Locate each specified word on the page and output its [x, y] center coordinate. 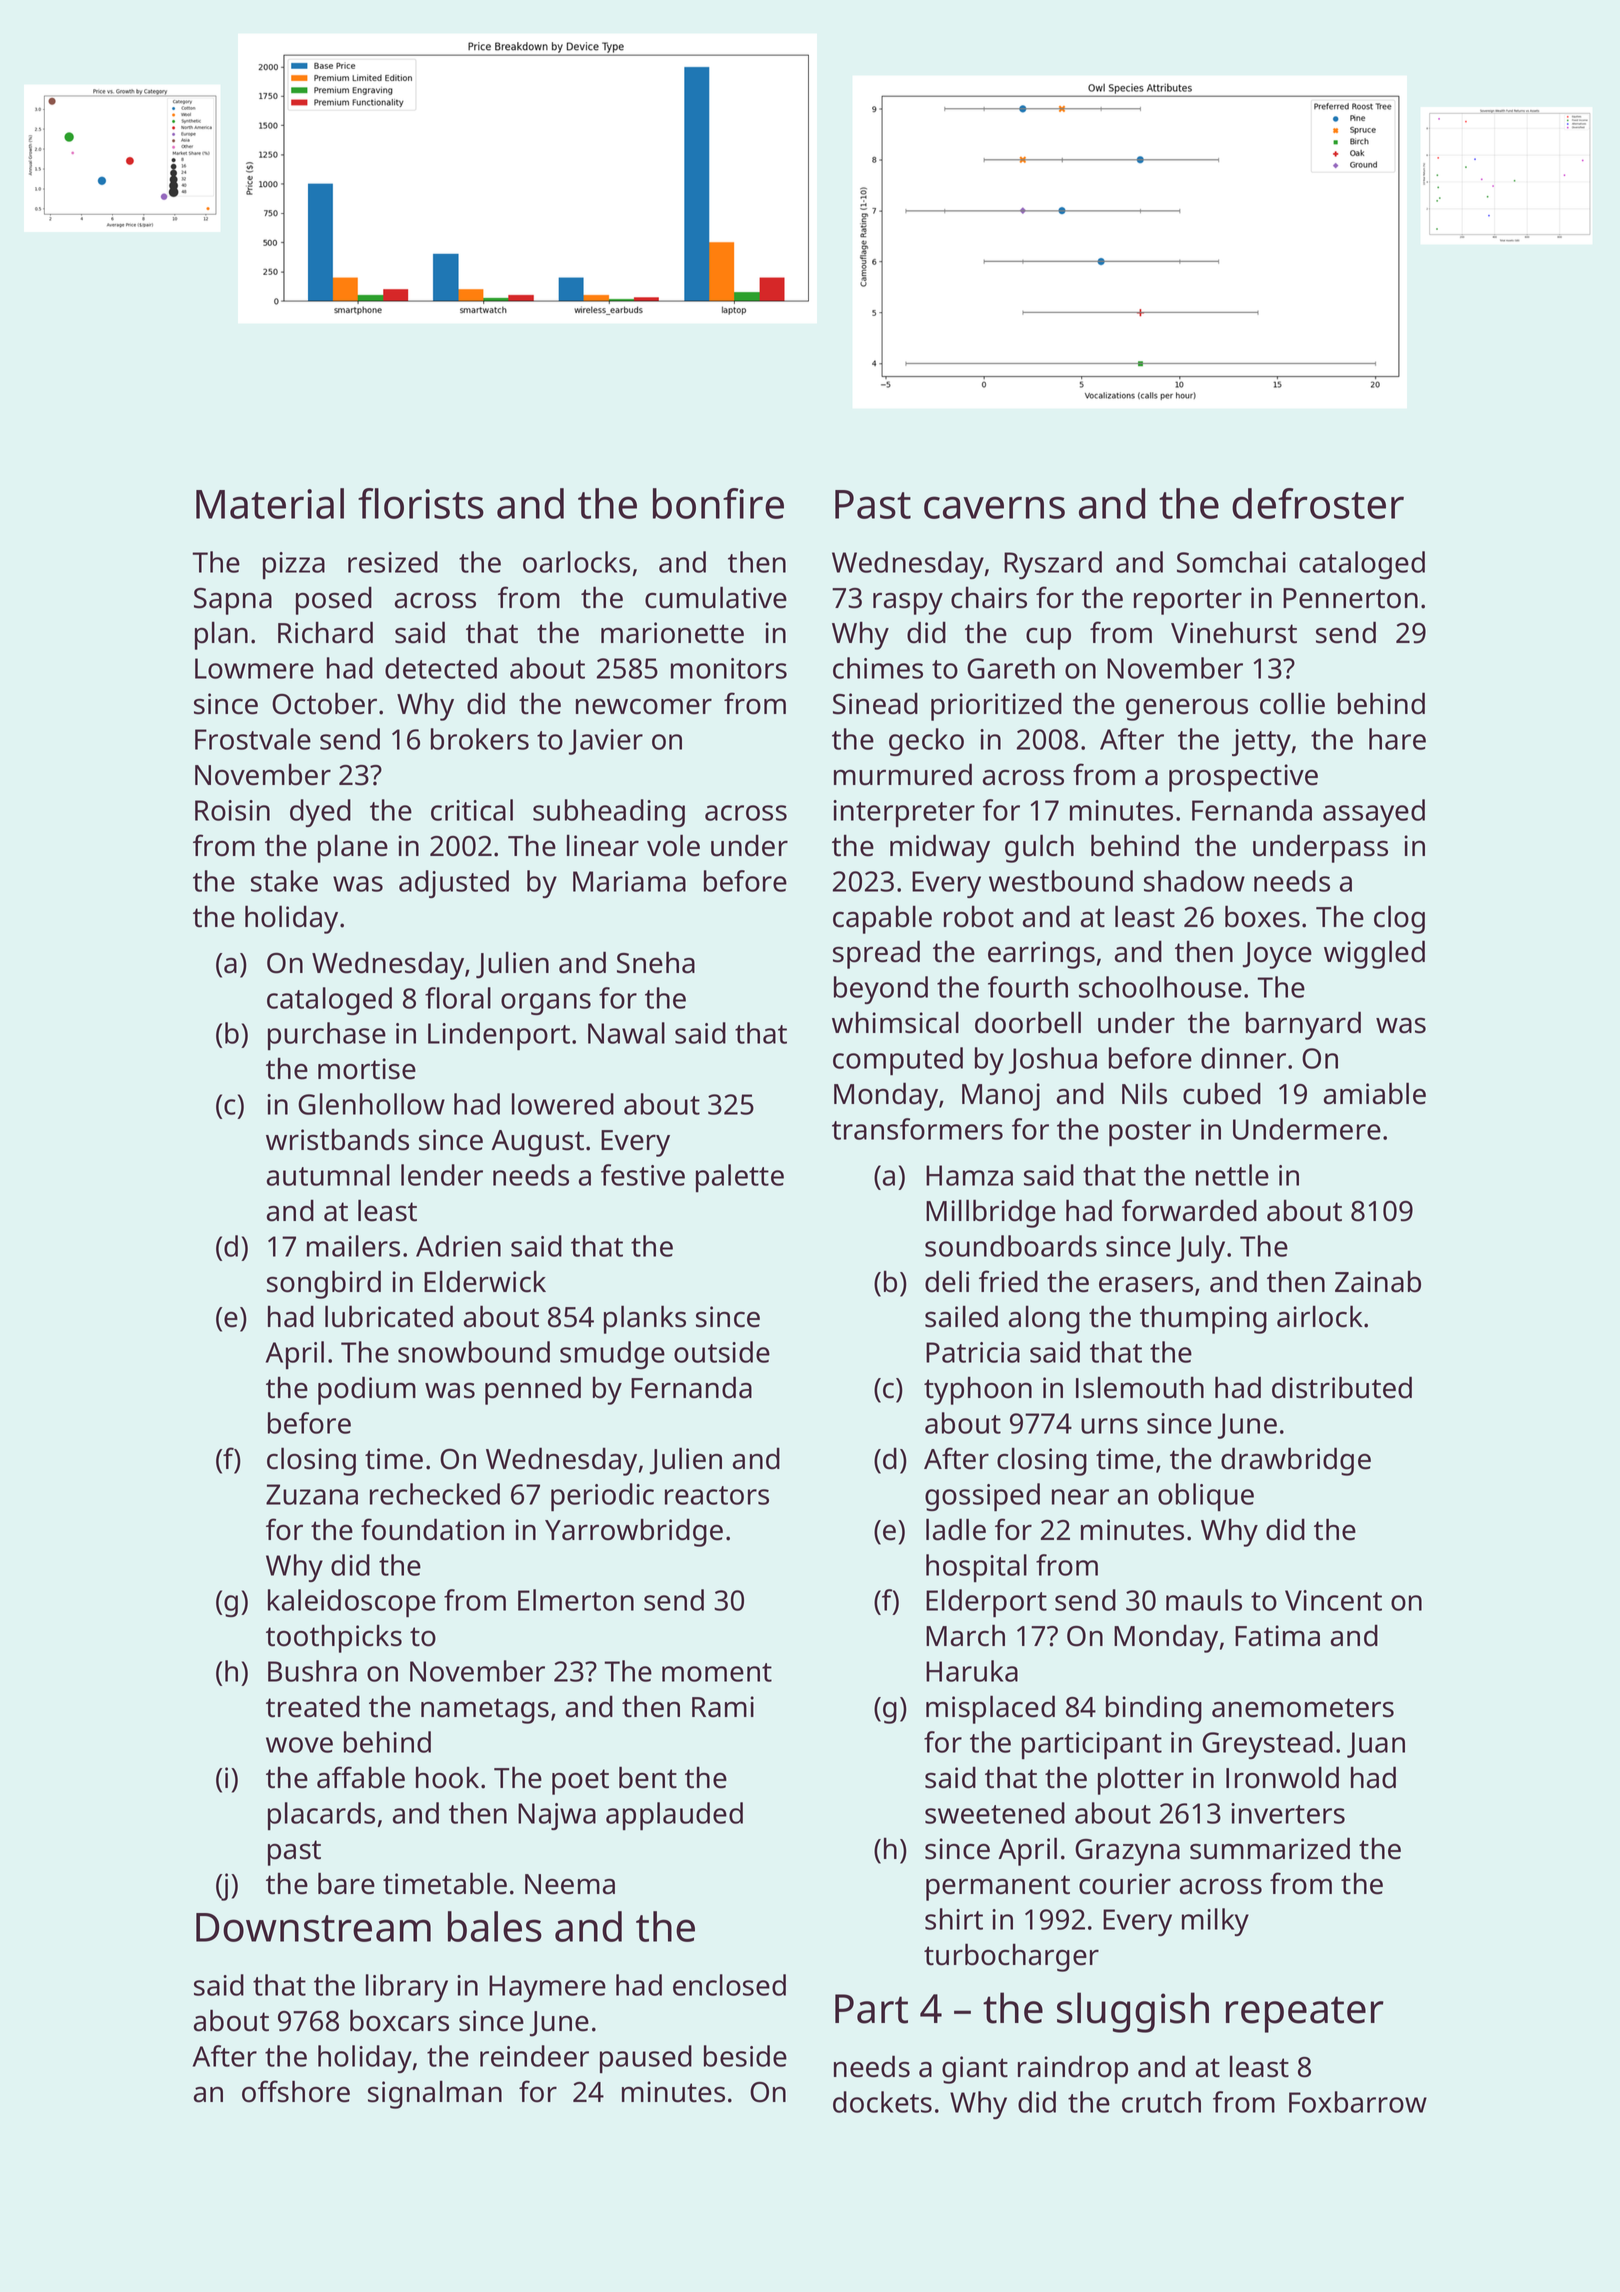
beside [745, 2056]
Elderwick [485, 1281]
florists [421, 503]
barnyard [1303, 1025]
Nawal [626, 1033]
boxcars [399, 2020]
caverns [994, 507]
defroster [1318, 503]
